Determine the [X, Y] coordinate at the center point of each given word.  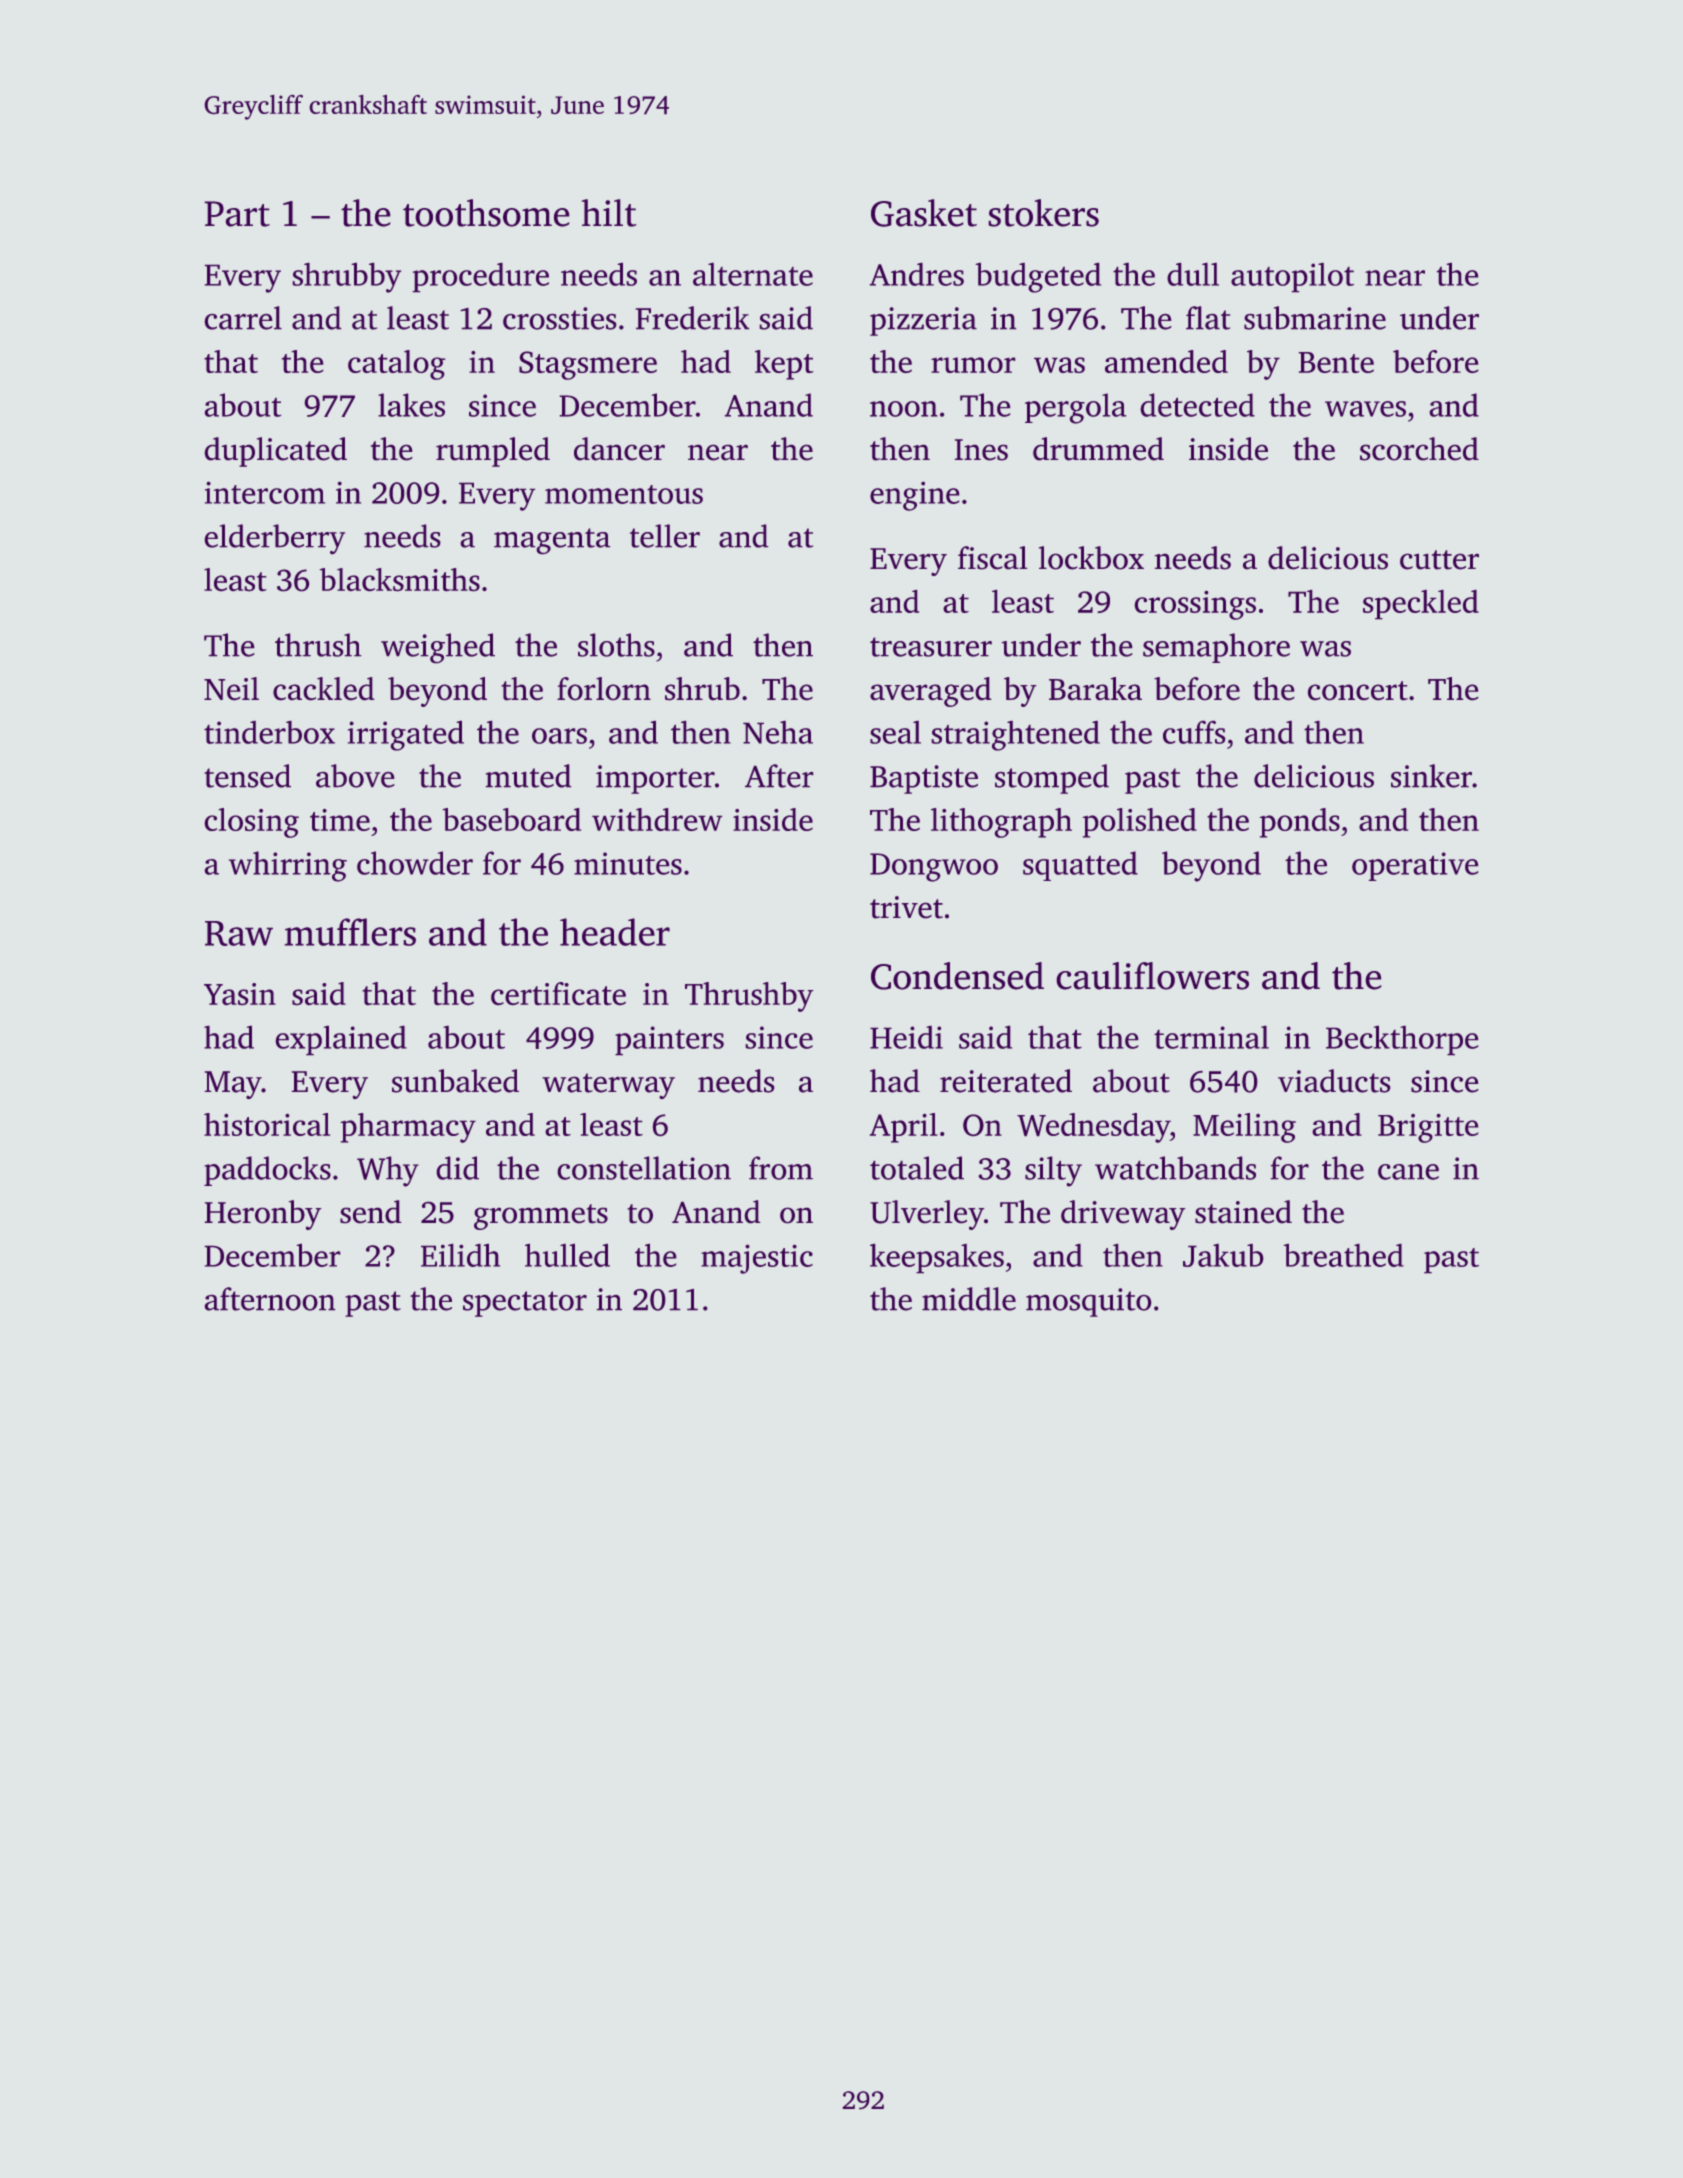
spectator [525, 1304]
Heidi [906, 1037]
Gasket [924, 213]
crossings [1195, 605]
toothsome [486, 213]
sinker [1431, 776]
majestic [757, 1259]
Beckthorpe [1402, 1040]
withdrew [657, 819]
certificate [558, 994]
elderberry [274, 539]
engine [915, 496]
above [355, 776]
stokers [1043, 213]
